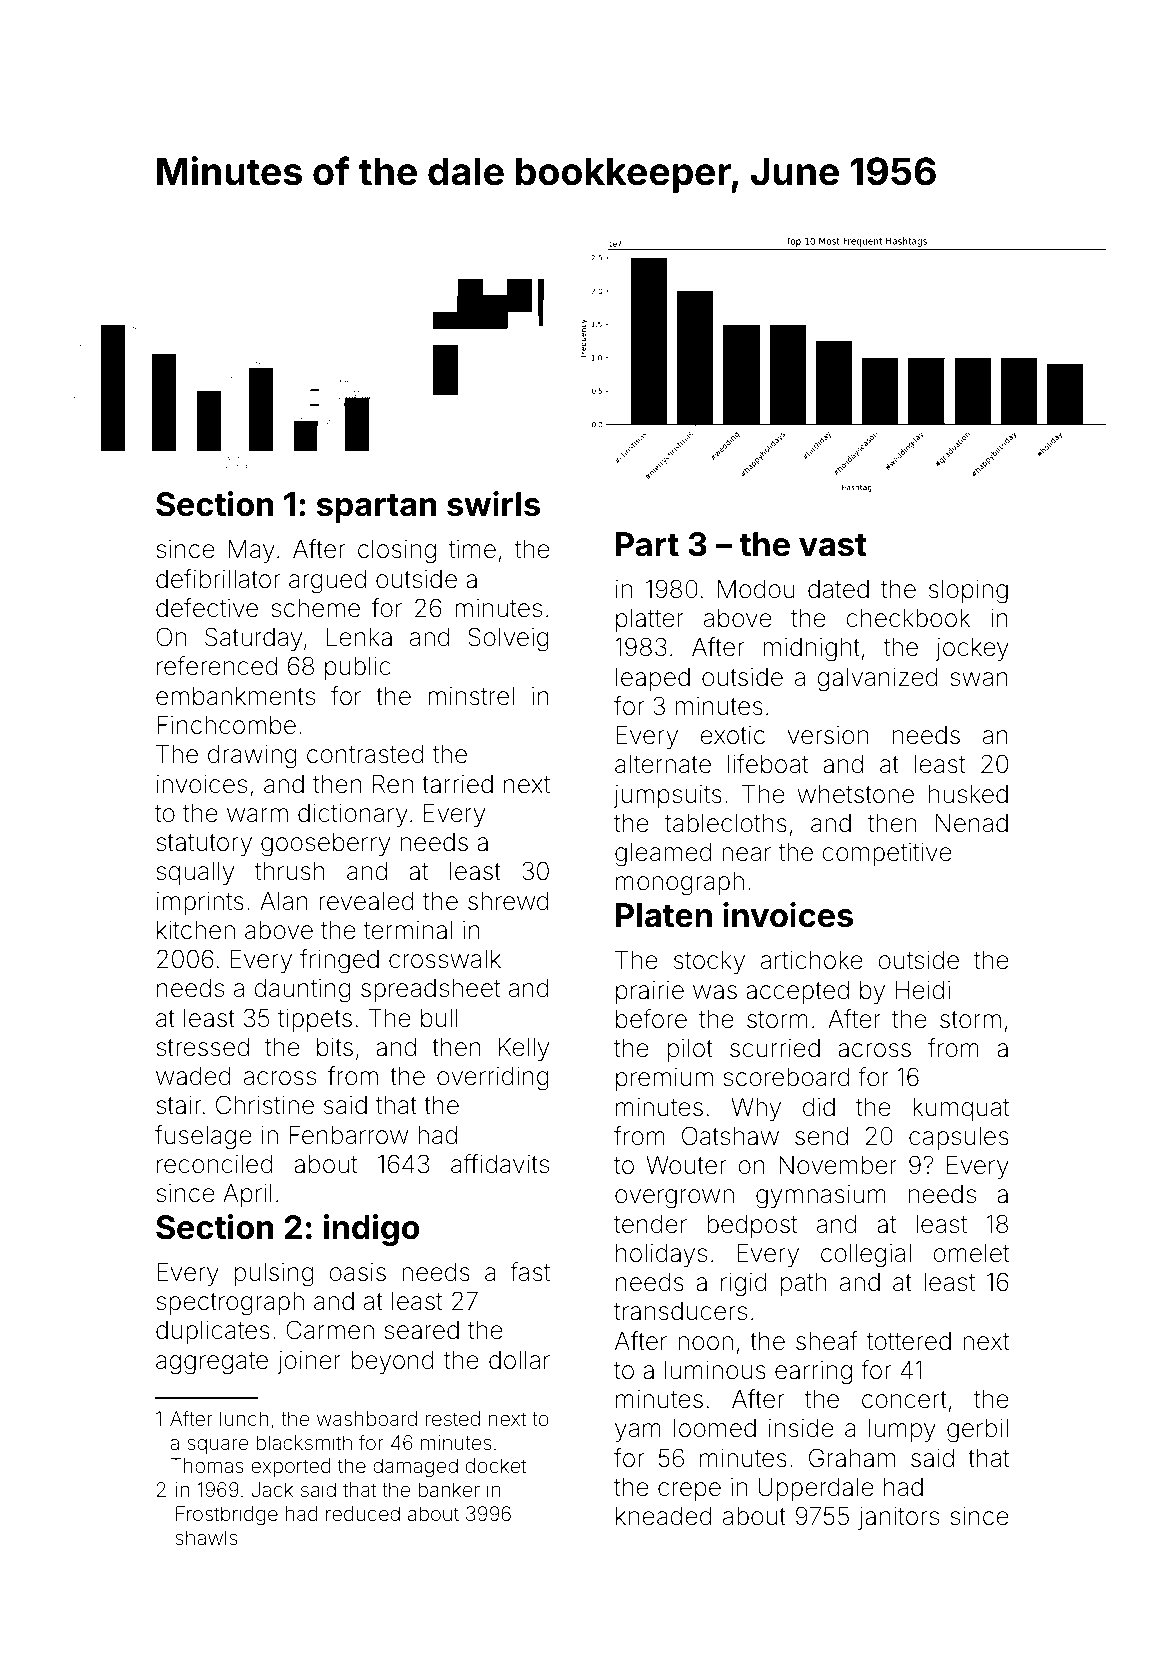  What do you see at coordinates (508, 901) in the document?
I see `shrewd` at bounding box center [508, 901].
